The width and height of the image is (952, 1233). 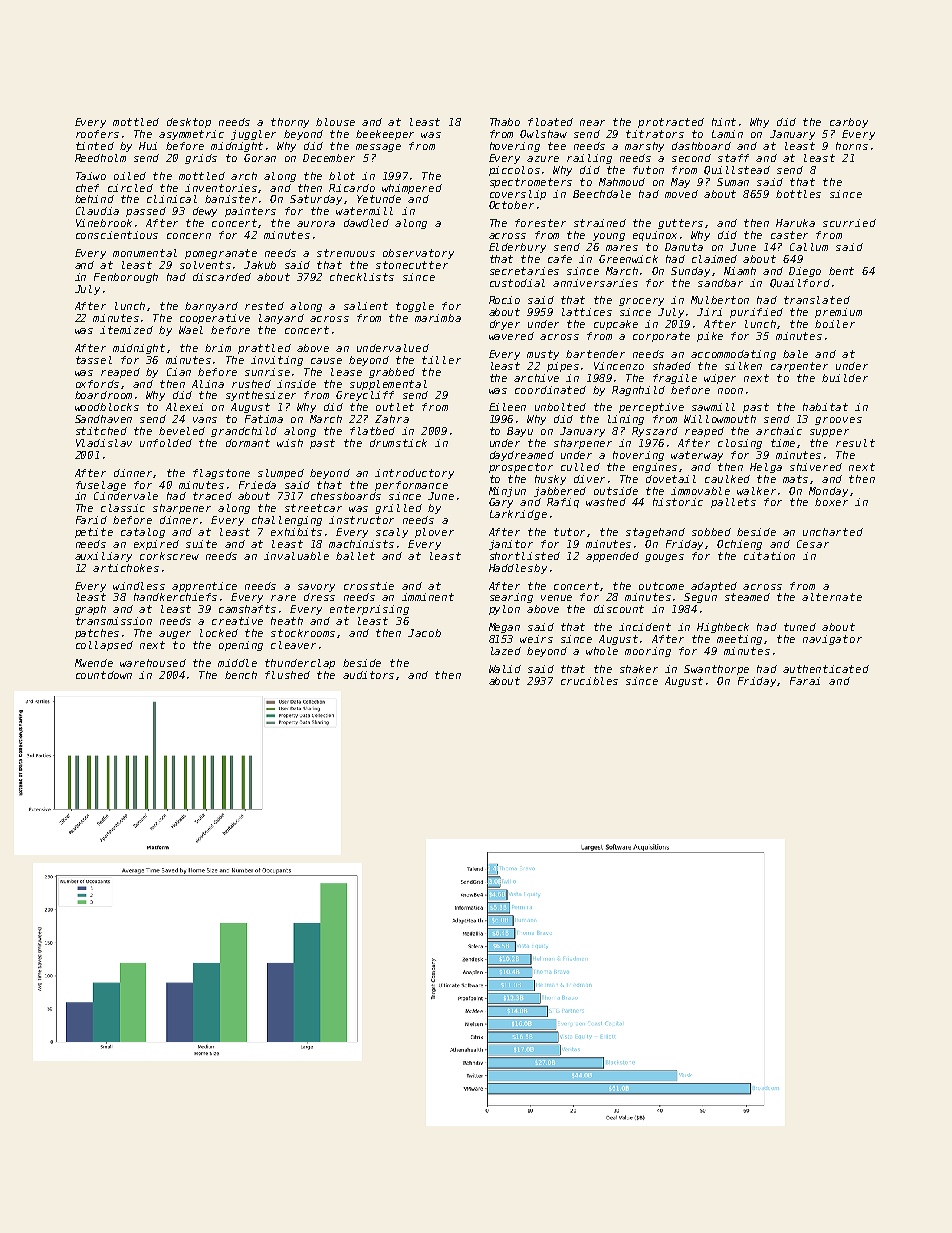 I want to click on desktop, so click(x=189, y=123).
